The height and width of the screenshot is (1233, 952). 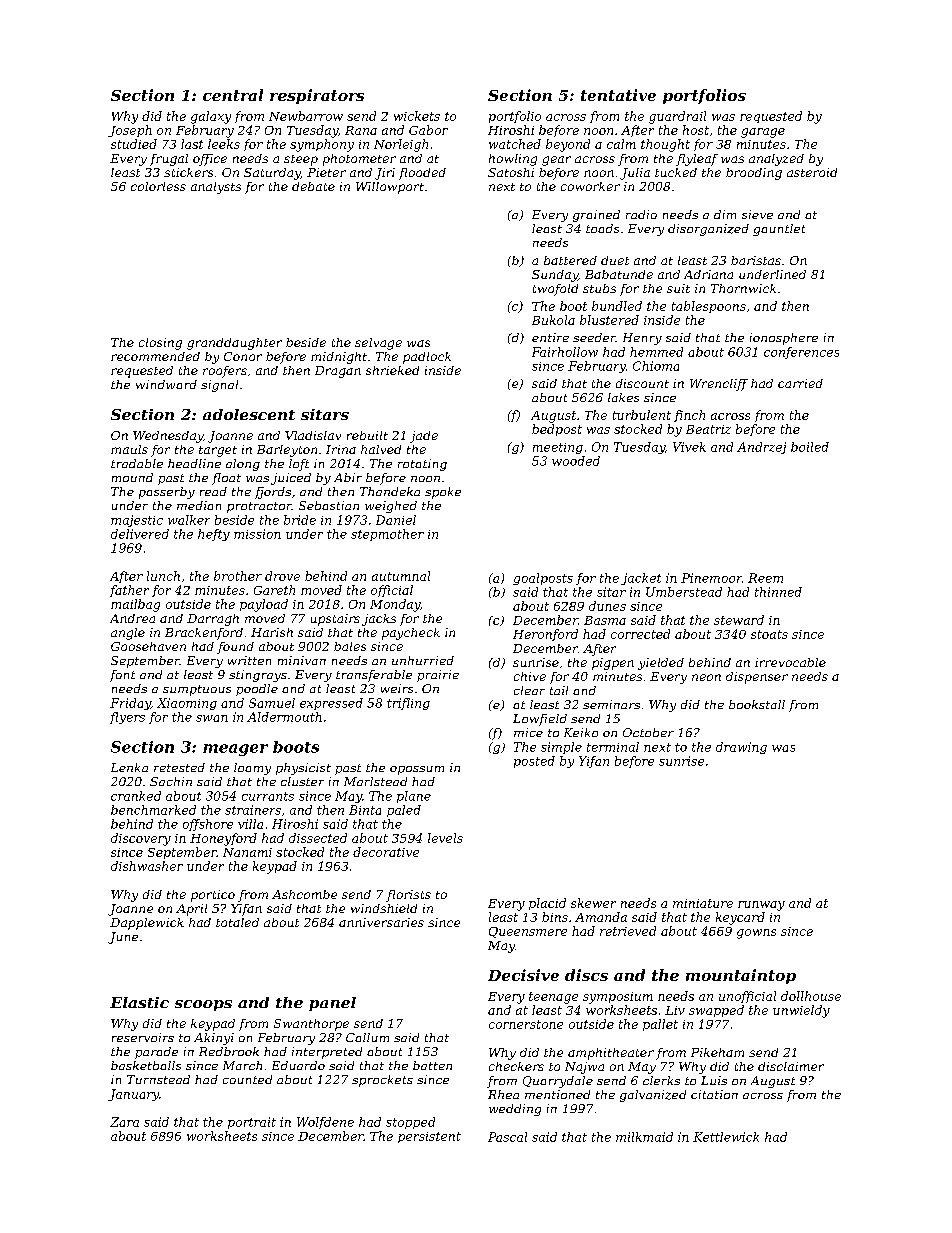 I want to click on portrait, so click(x=252, y=1123).
